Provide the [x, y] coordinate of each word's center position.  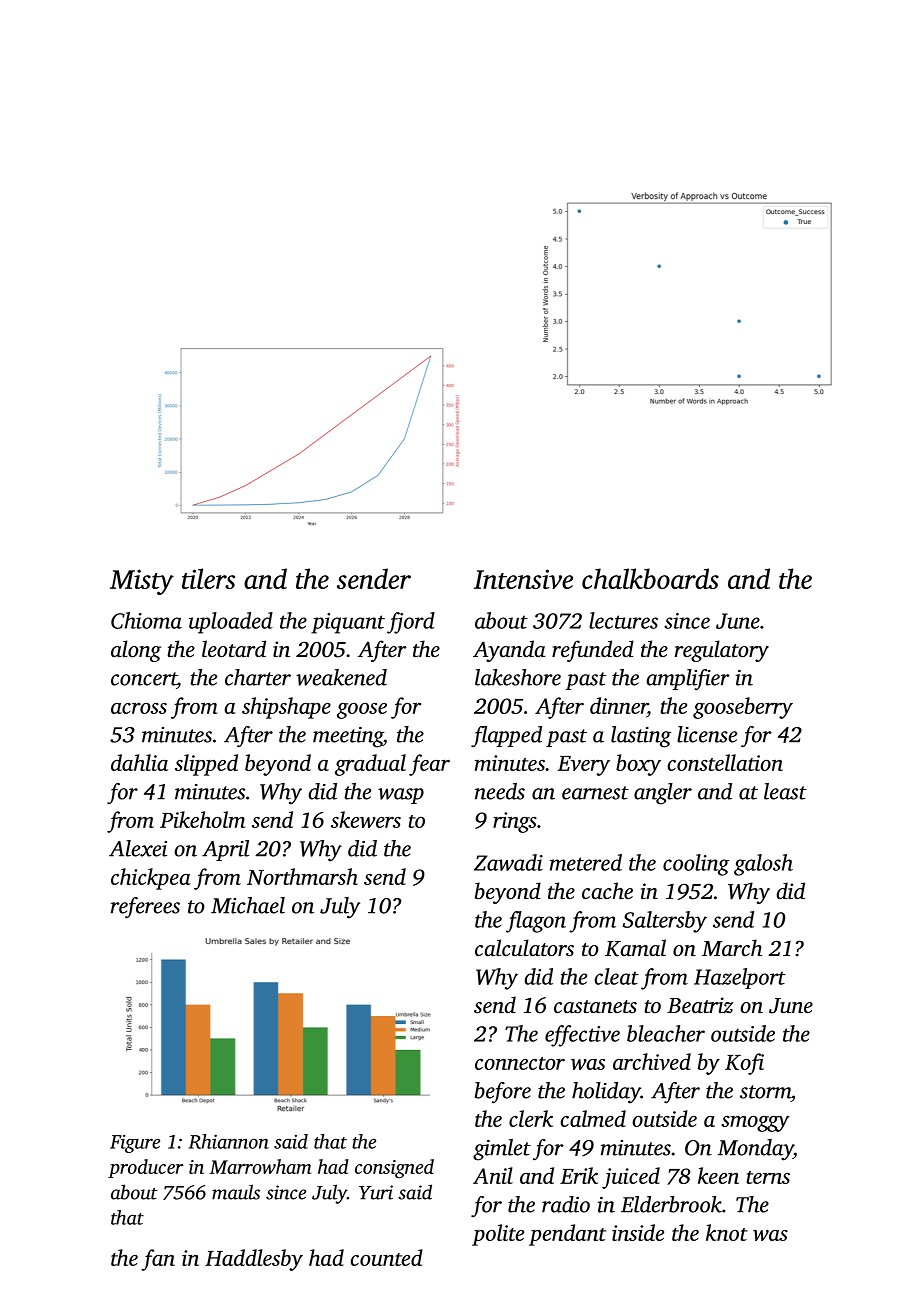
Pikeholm [202, 819]
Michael [248, 905]
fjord [411, 623]
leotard [234, 648]
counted [387, 1257]
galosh [763, 865]
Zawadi [508, 862]
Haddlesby [254, 1260]
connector [520, 1063]
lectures [623, 620]
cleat [616, 976]
